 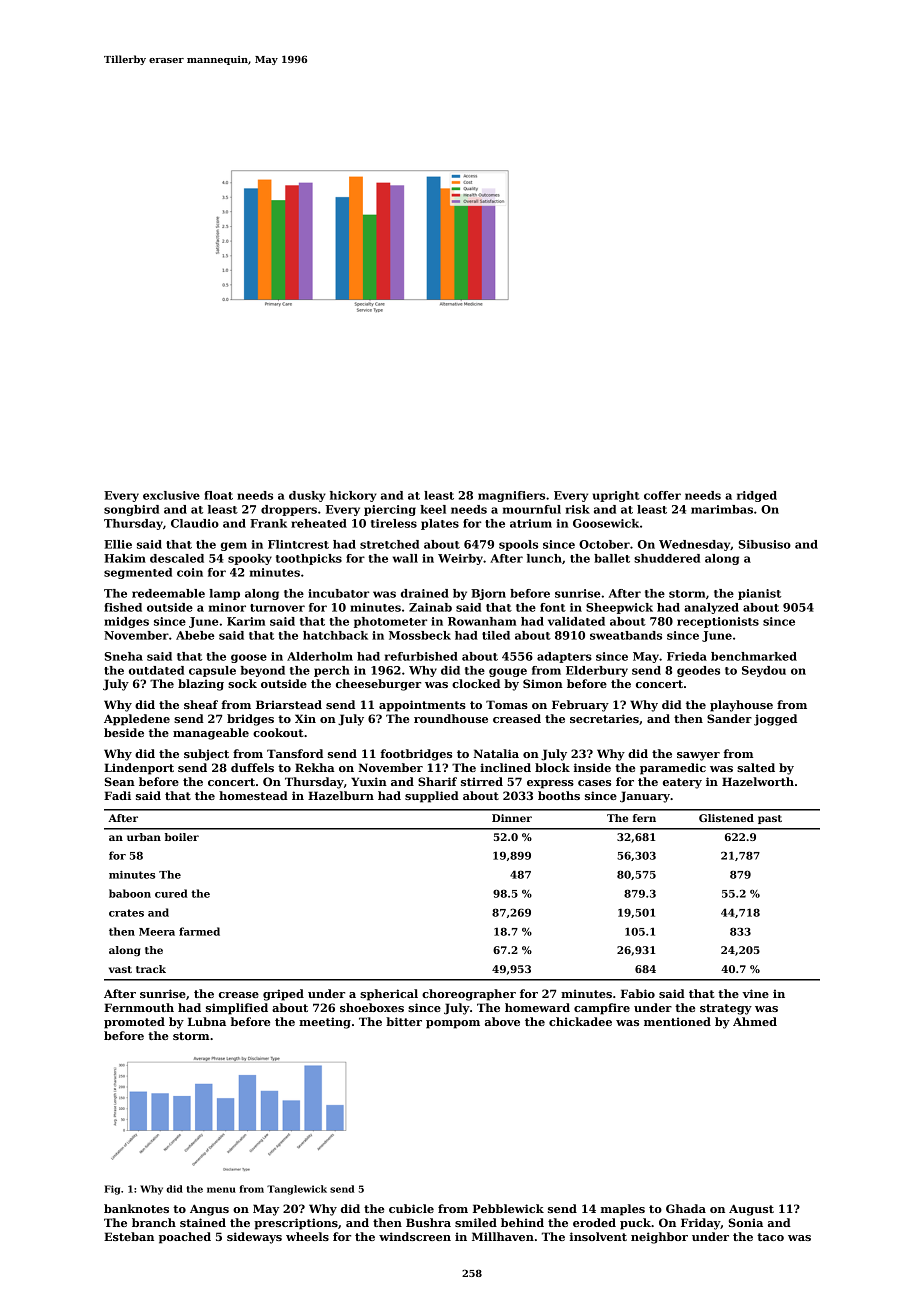 What do you see at coordinates (511, 496) in the screenshot?
I see `magnifiers` at bounding box center [511, 496].
